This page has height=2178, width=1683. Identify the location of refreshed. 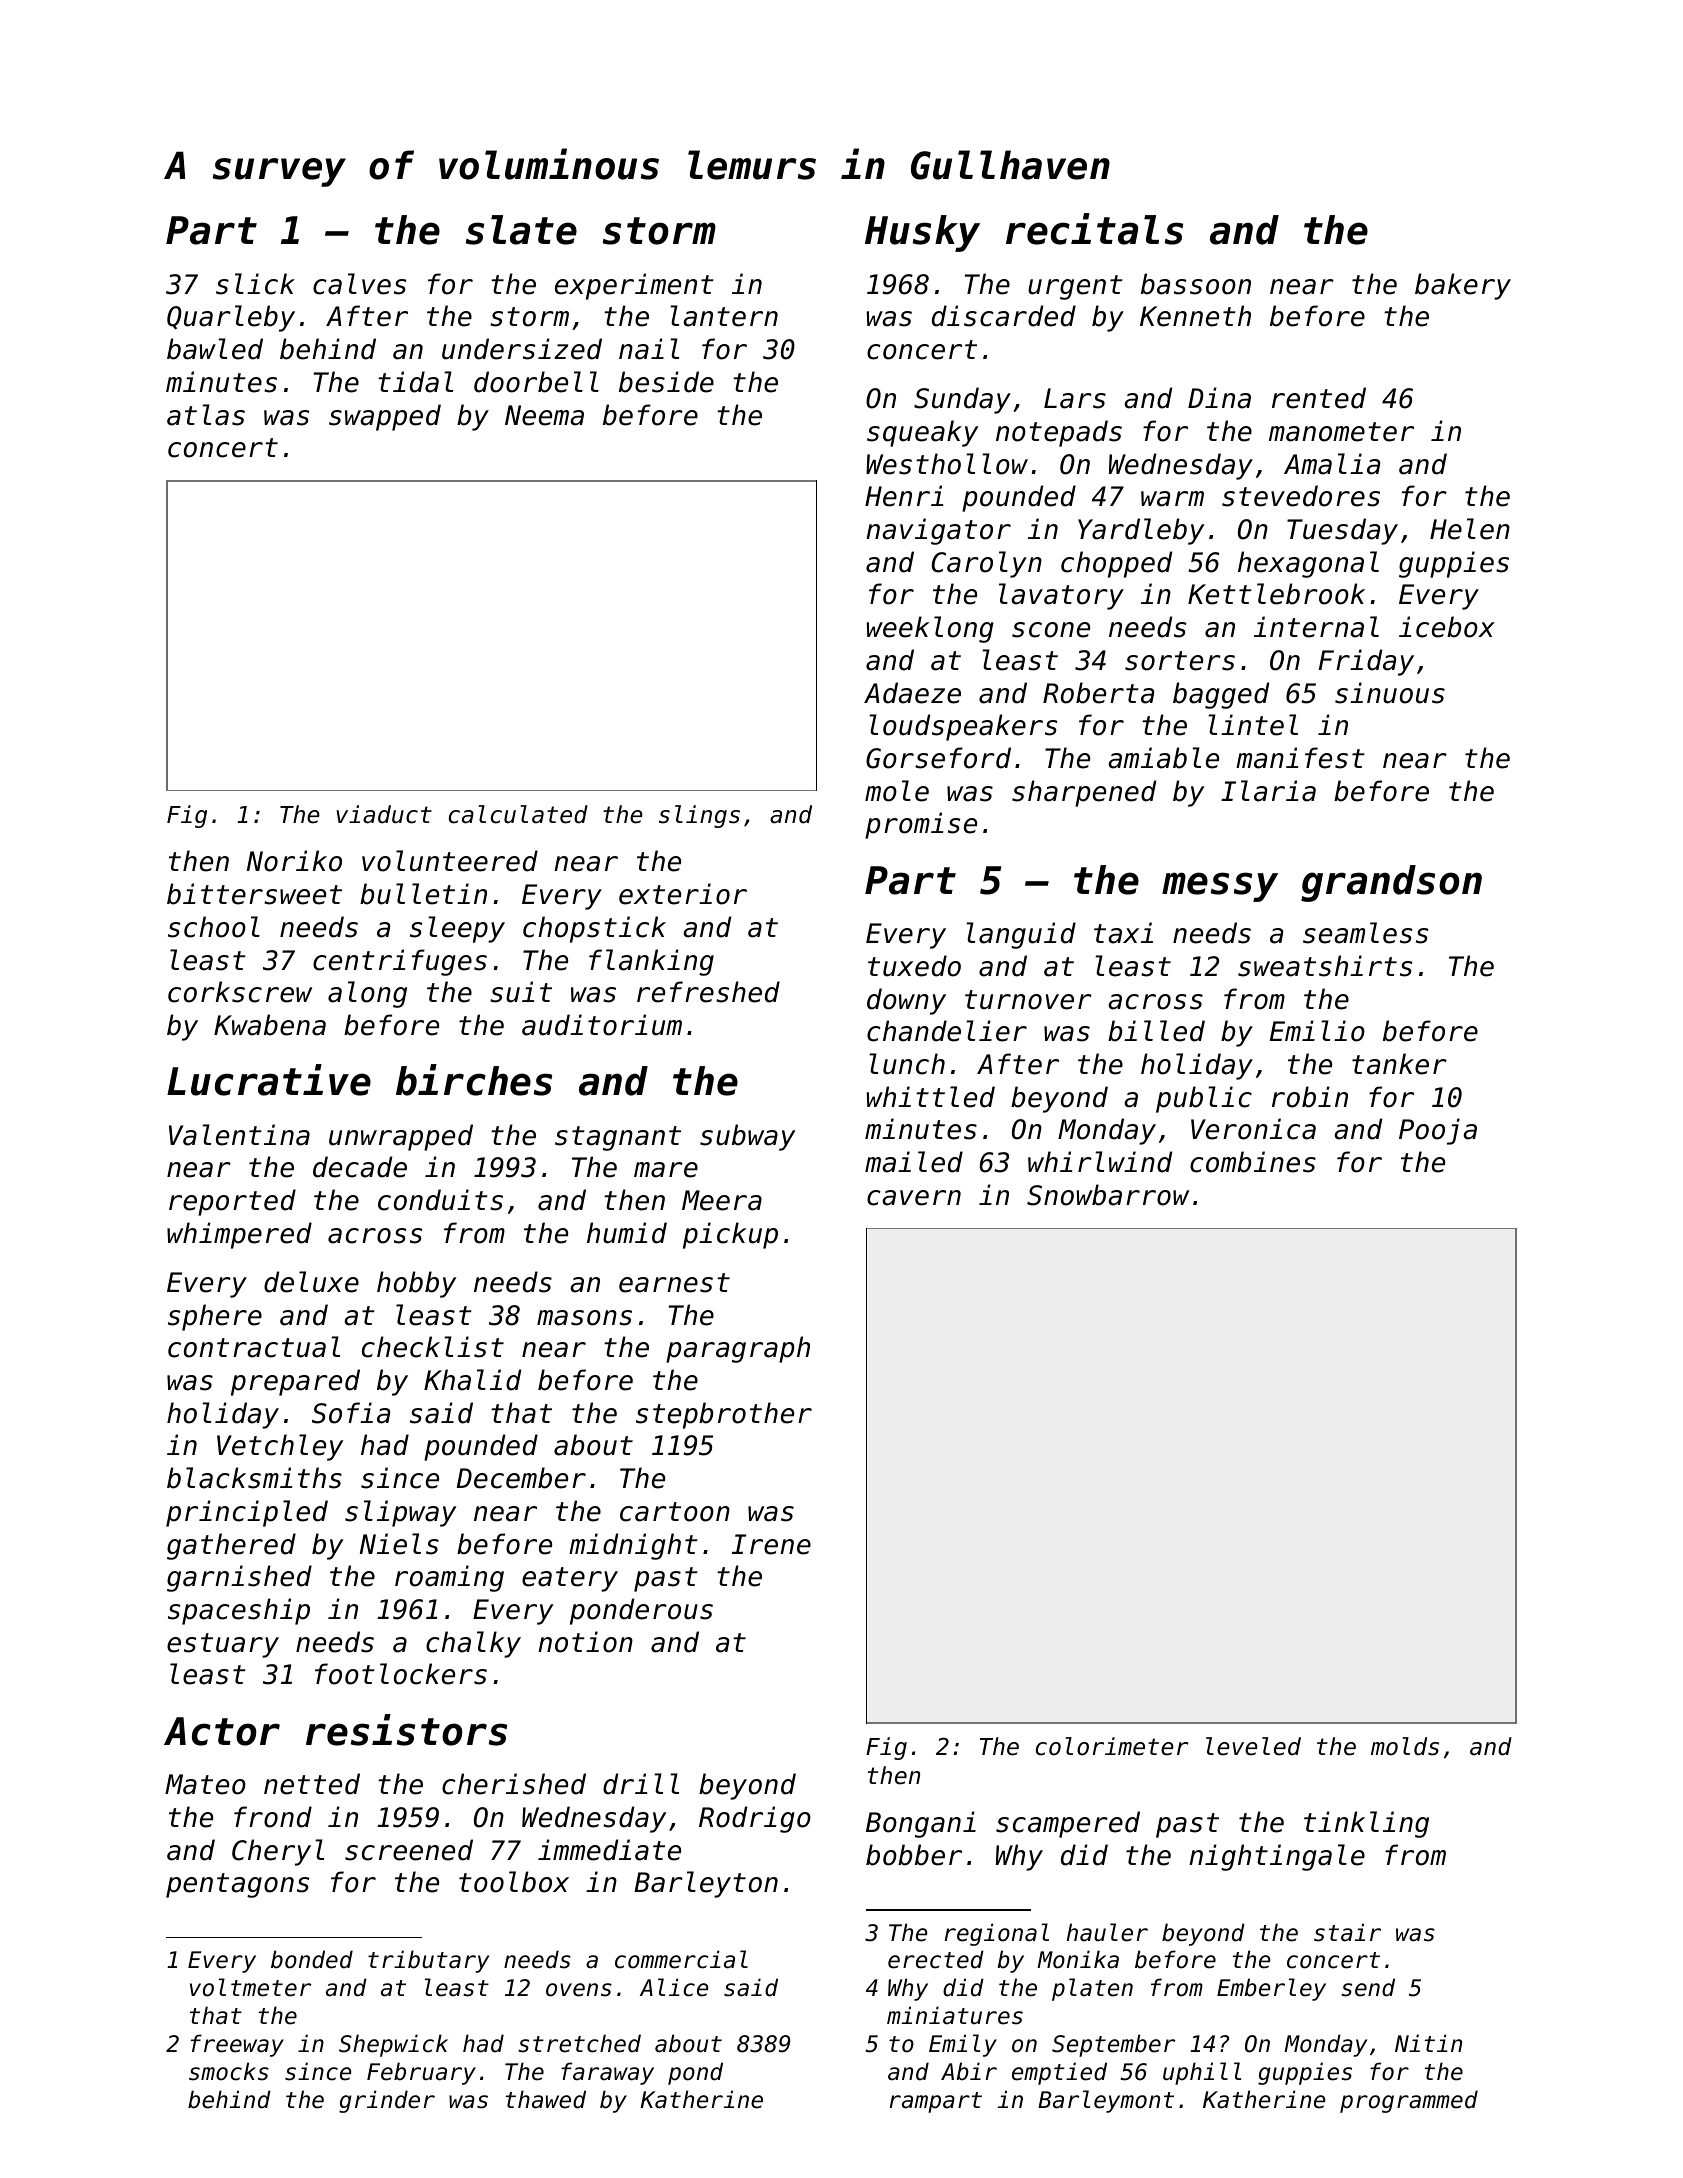
(708, 992).
